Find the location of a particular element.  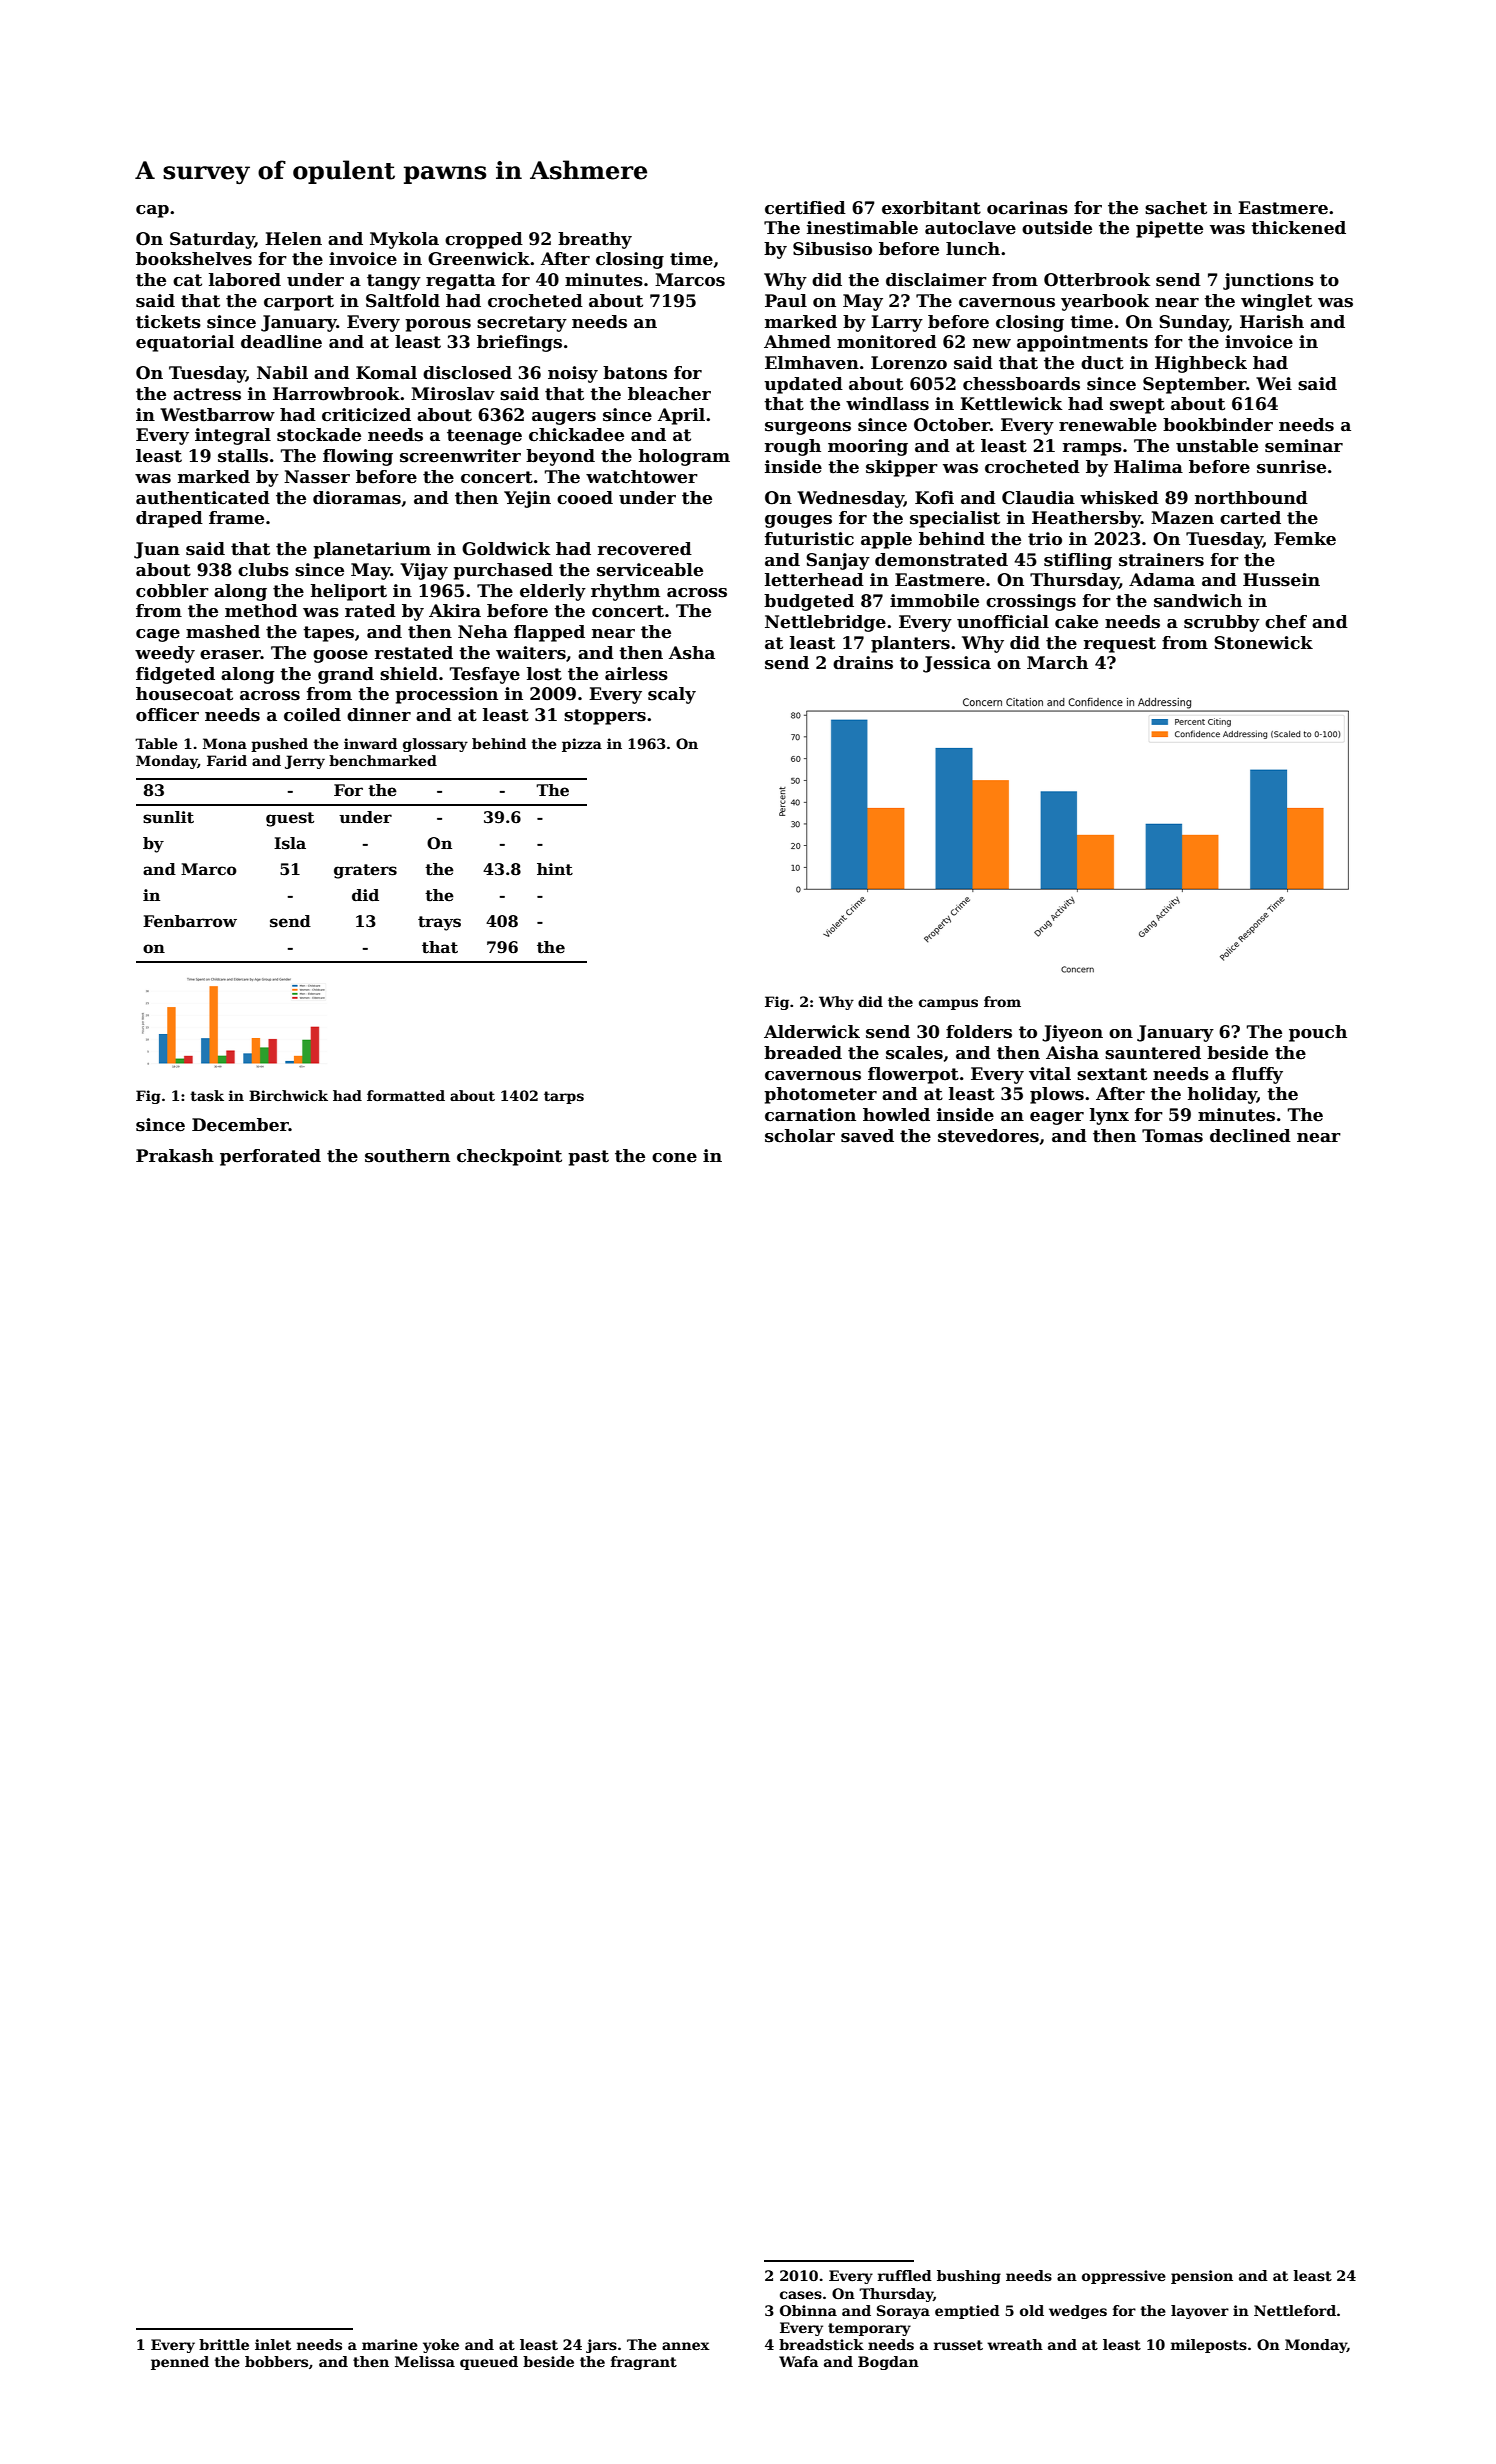

brittle is located at coordinates (224, 2344).
